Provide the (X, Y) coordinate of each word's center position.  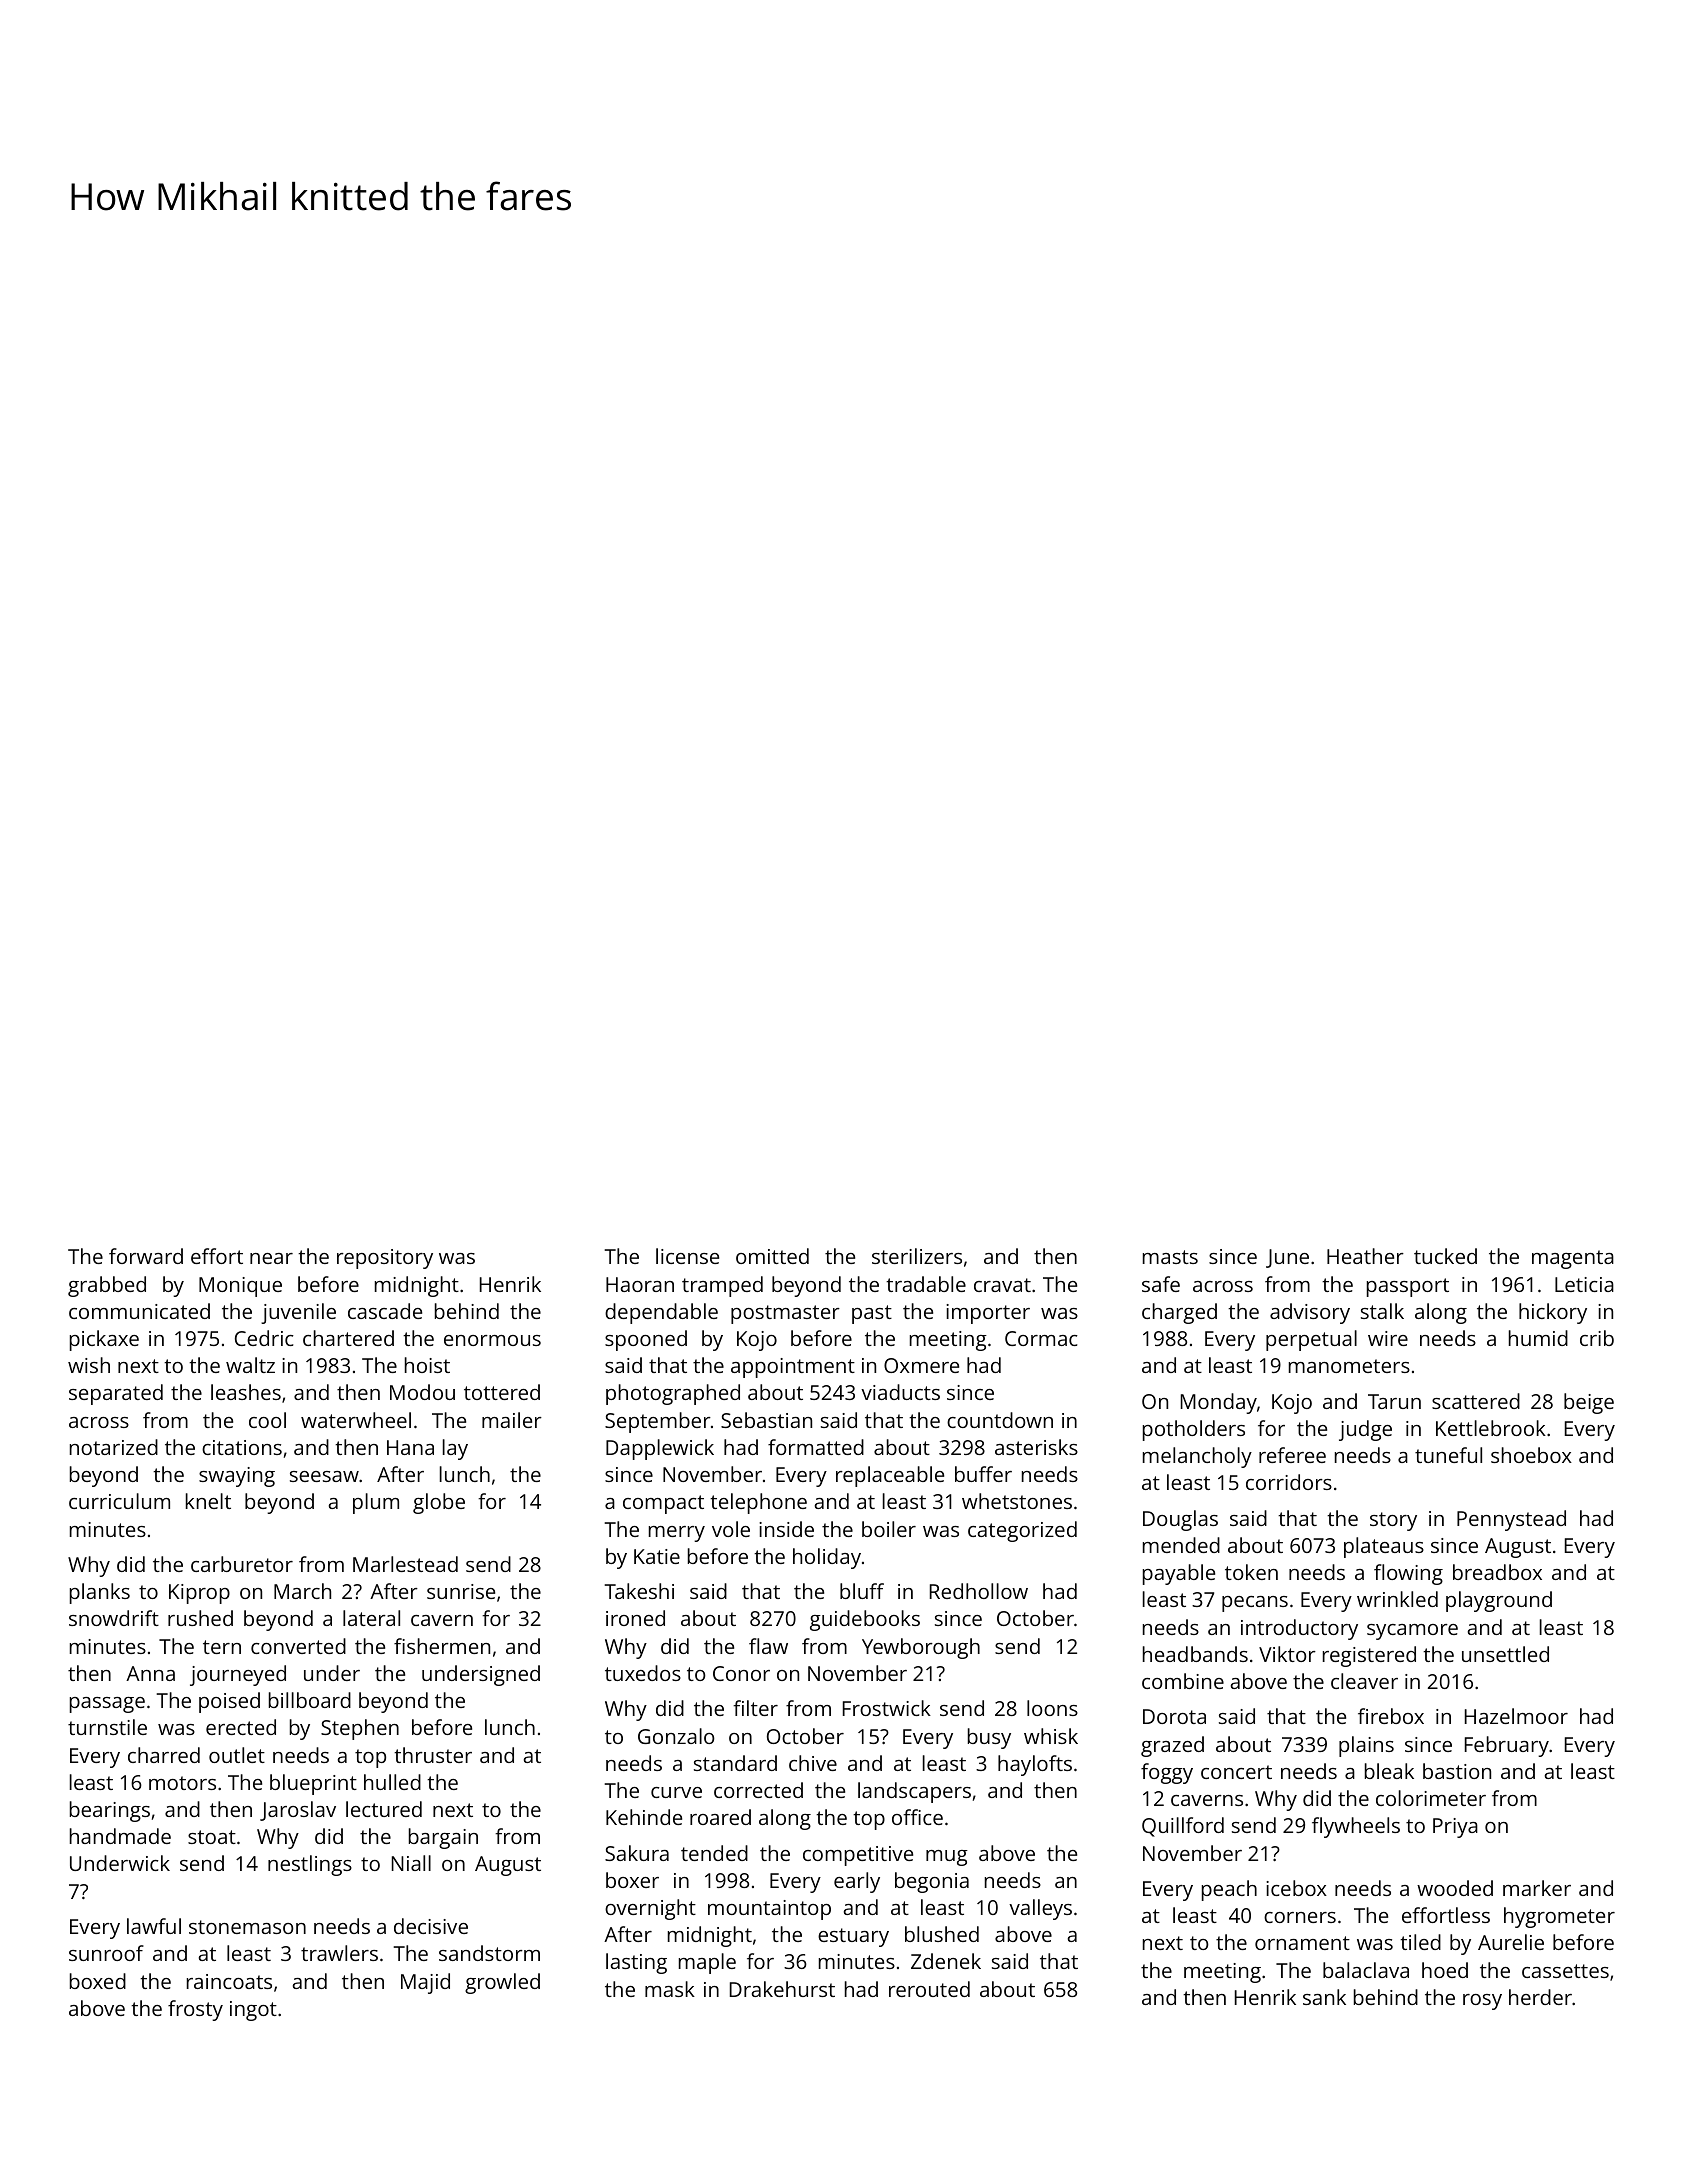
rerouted (929, 1989)
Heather (1365, 1256)
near (271, 1258)
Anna (150, 1673)
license (687, 1256)
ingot (253, 2011)
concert (1236, 1772)
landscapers (914, 1792)
